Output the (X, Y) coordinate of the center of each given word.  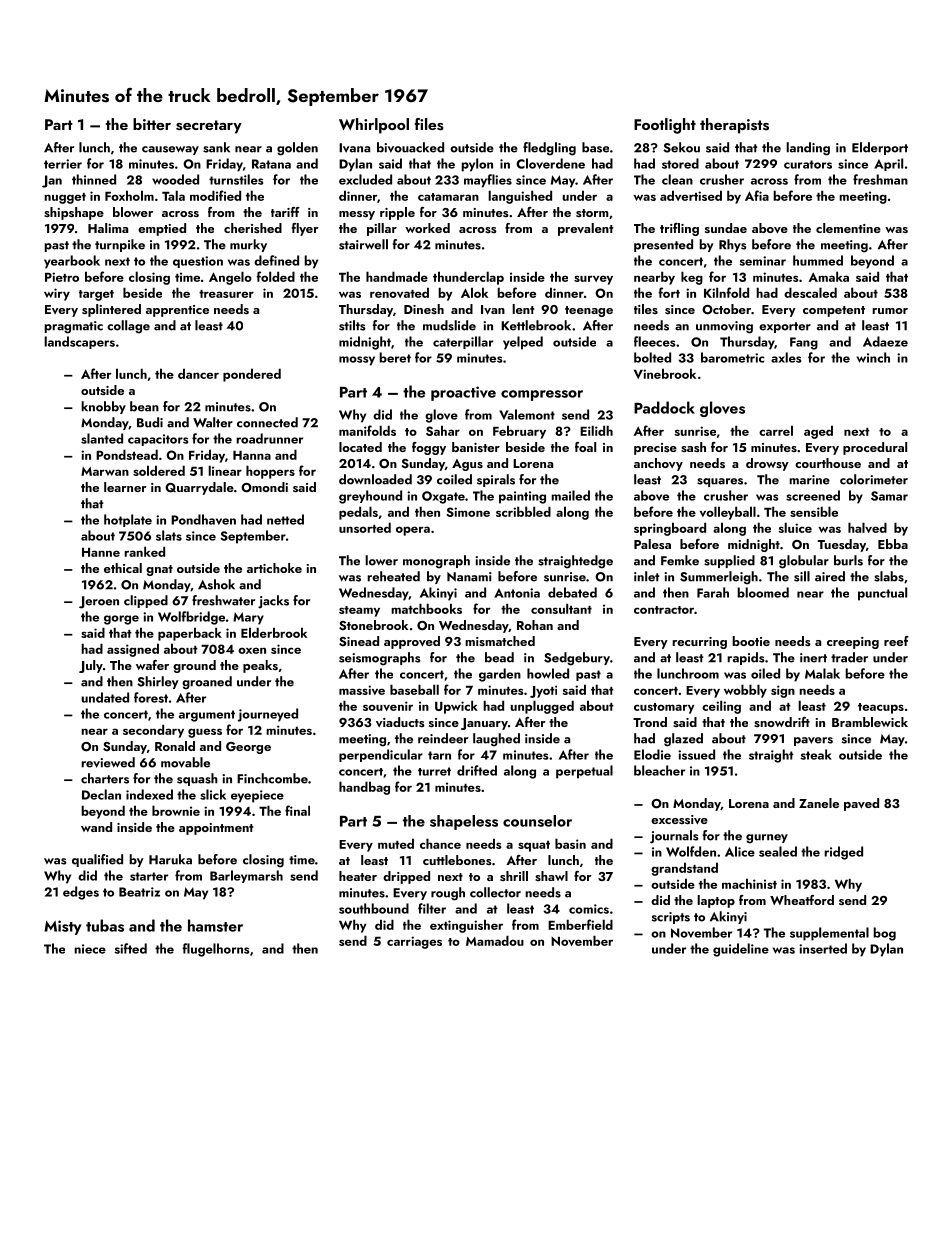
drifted (477, 770)
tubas (105, 925)
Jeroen (99, 602)
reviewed (108, 762)
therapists (734, 126)
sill (802, 576)
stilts (352, 325)
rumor (890, 311)
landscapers (79, 342)
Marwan (105, 471)
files (429, 124)
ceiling (721, 707)
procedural (875, 448)
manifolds (367, 430)
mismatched (500, 641)
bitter (152, 124)
